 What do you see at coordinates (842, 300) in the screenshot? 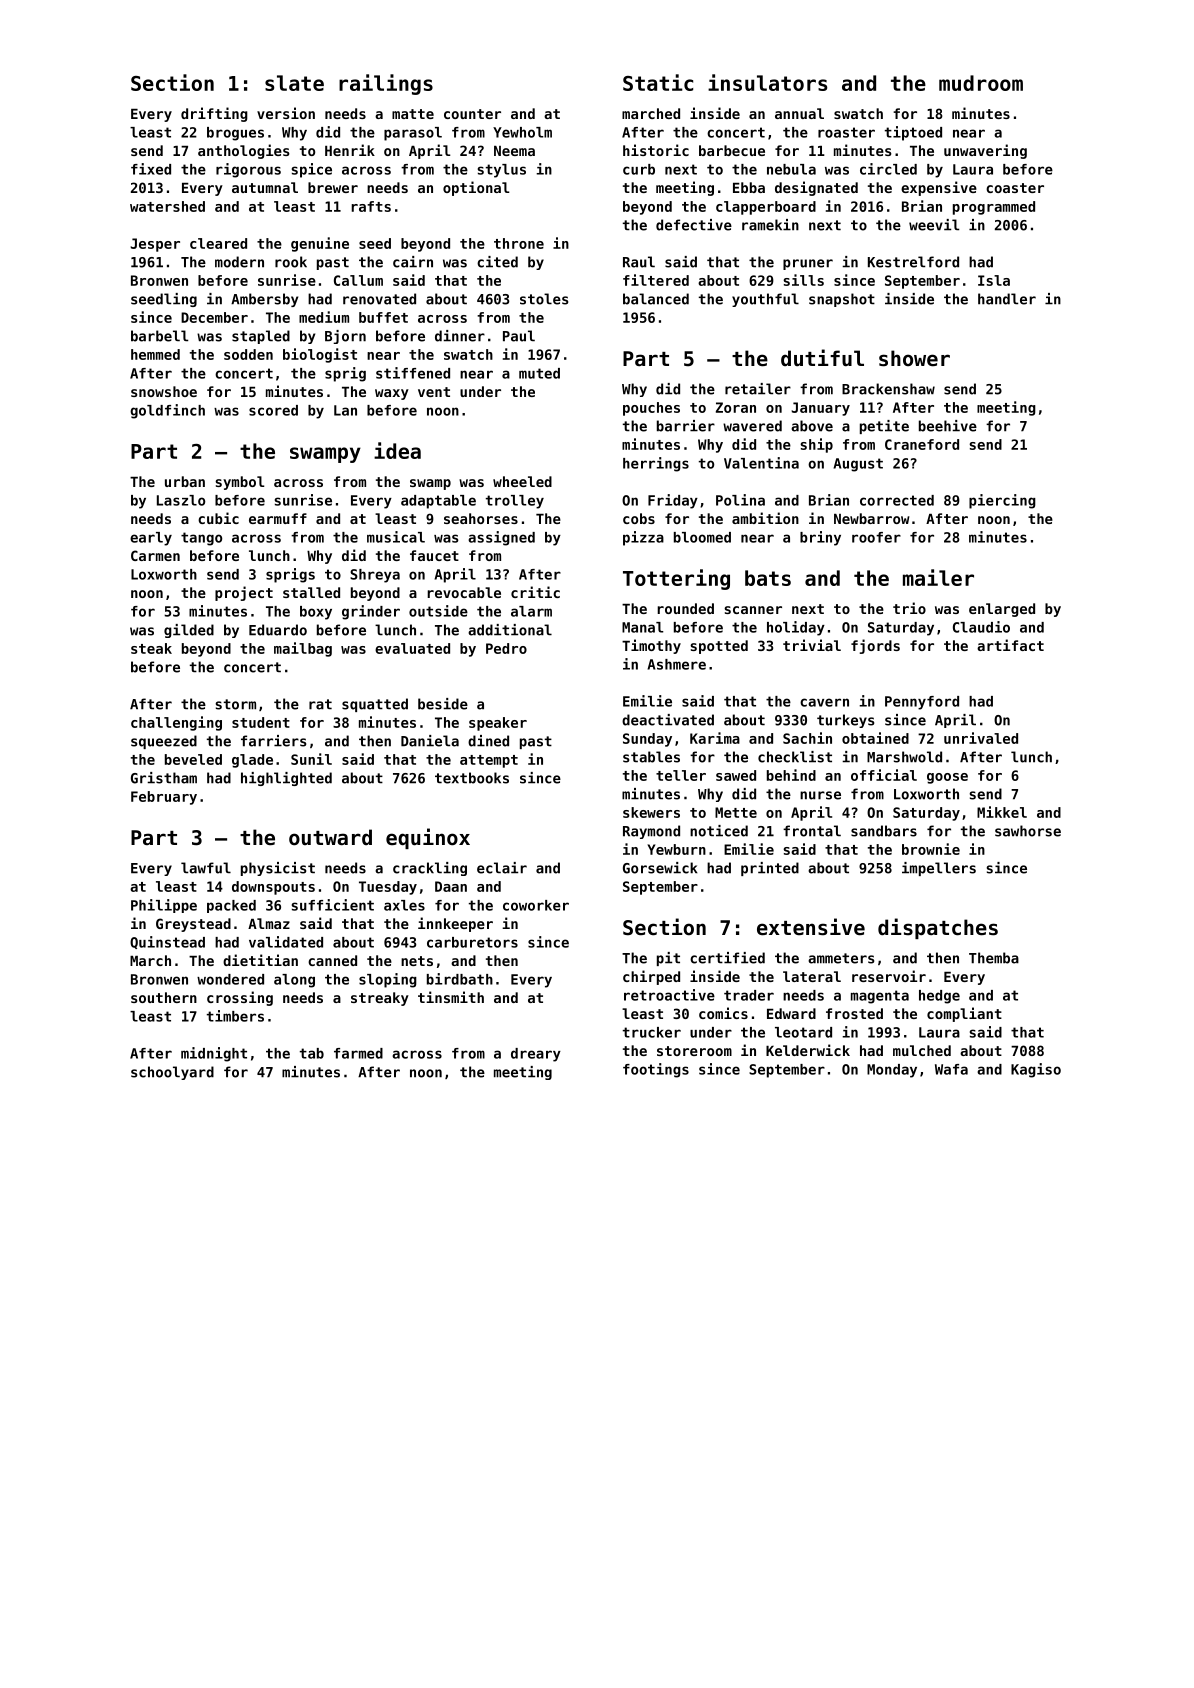
I see `snapshot` at bounding box center [842, 300].
